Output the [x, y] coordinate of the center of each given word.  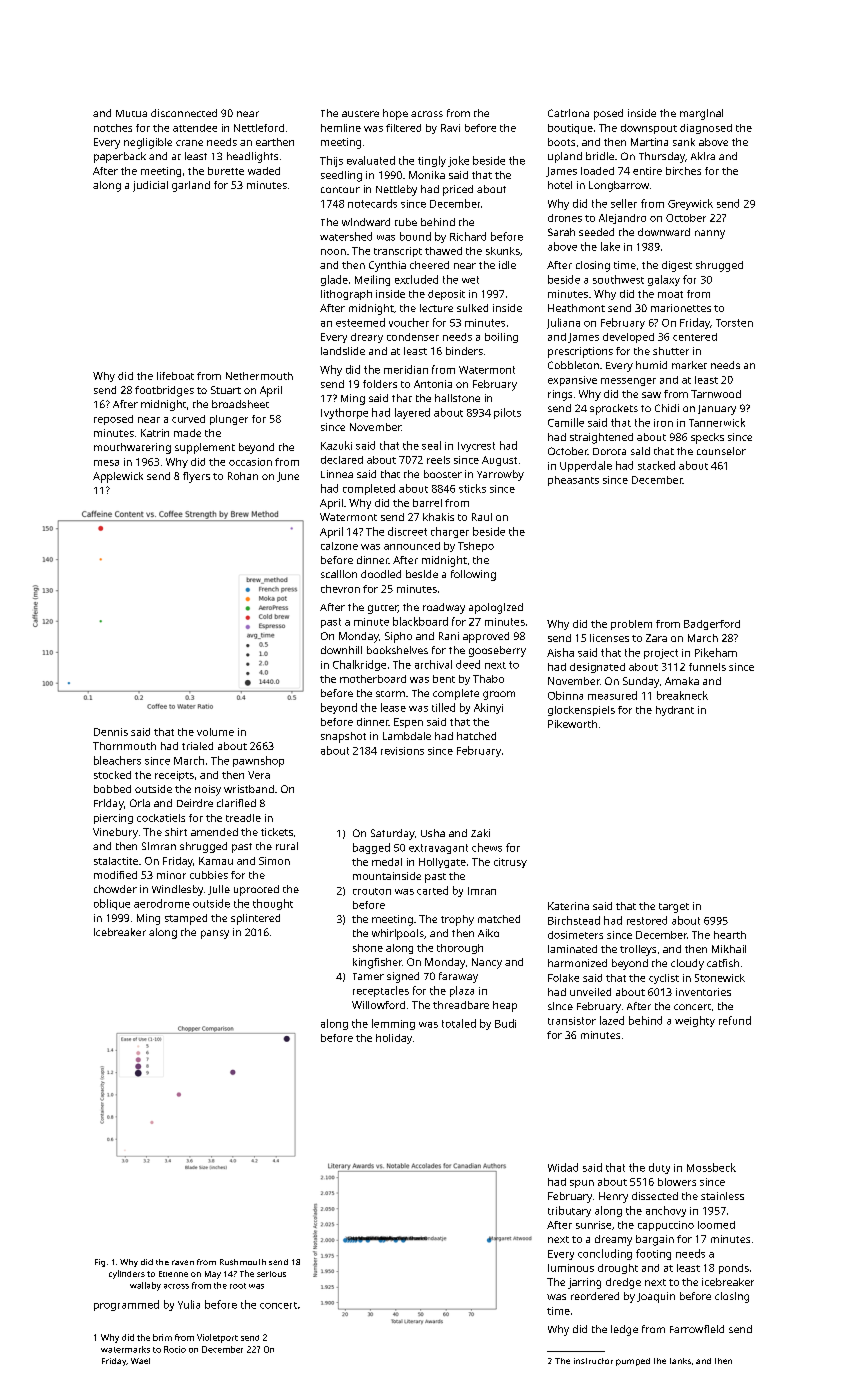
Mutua [131, 113]
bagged [371, 848]
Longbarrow [619, 186]
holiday [394, 1039]
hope [395, 114]
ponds [734, 1269]
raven [183, 1262]
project [661, 654]
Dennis [111, 732]
